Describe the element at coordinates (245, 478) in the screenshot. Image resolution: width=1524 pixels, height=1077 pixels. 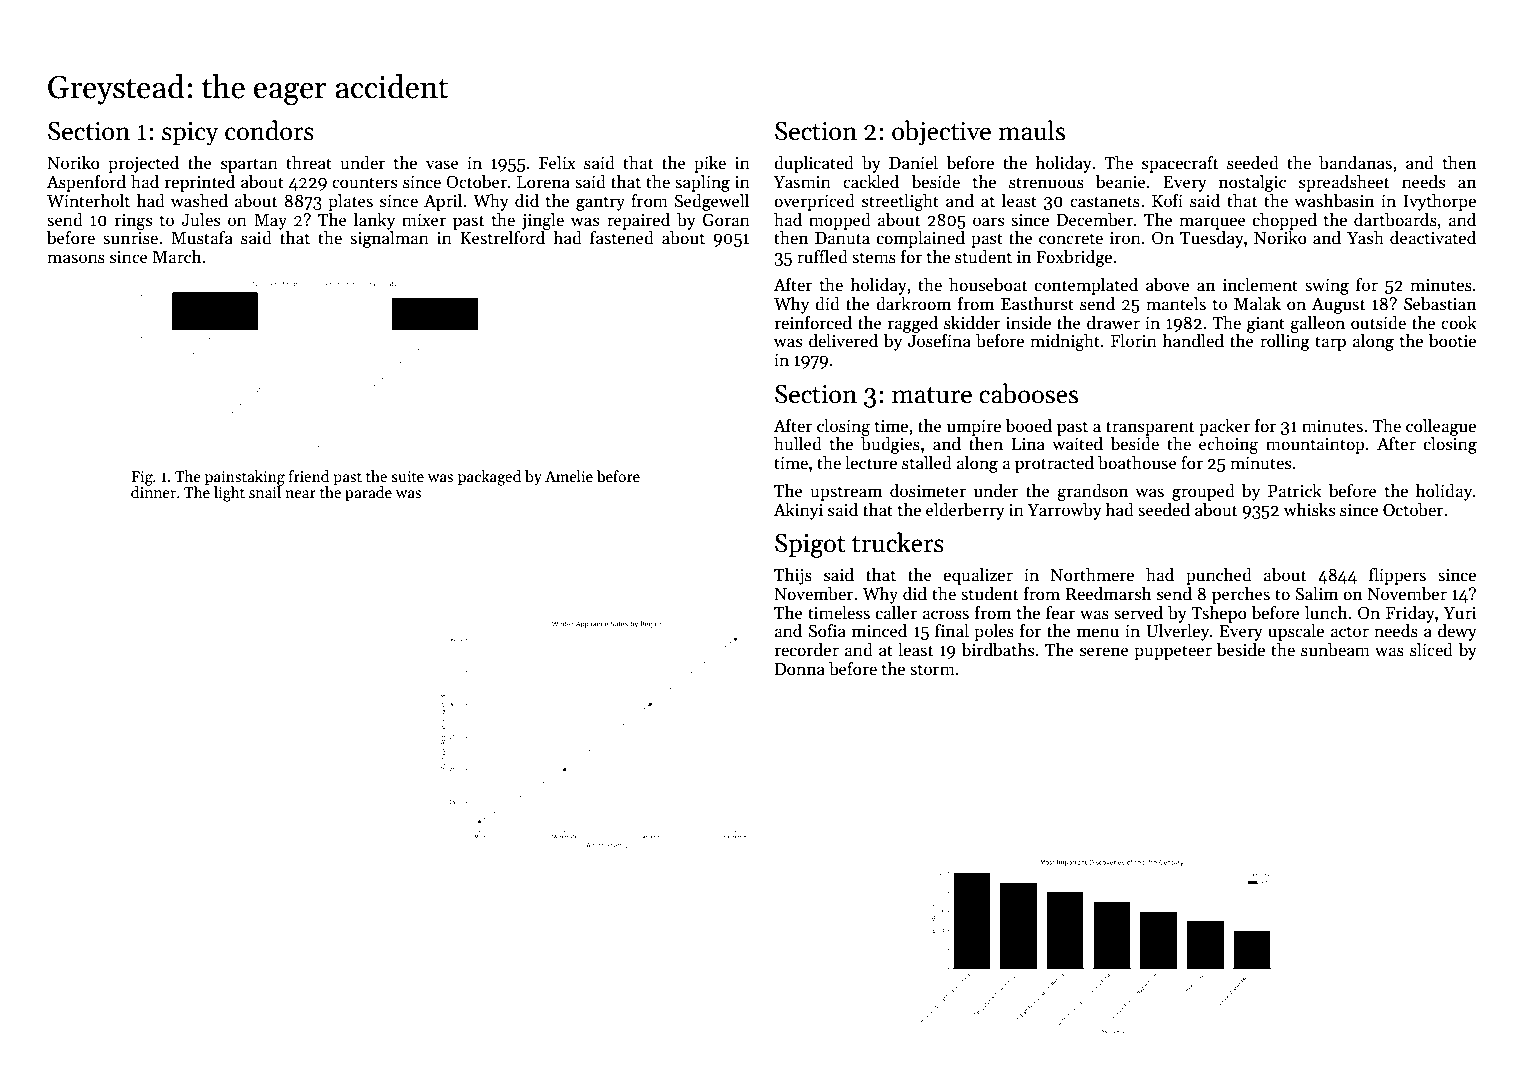
I see `painstaking` at that location.
